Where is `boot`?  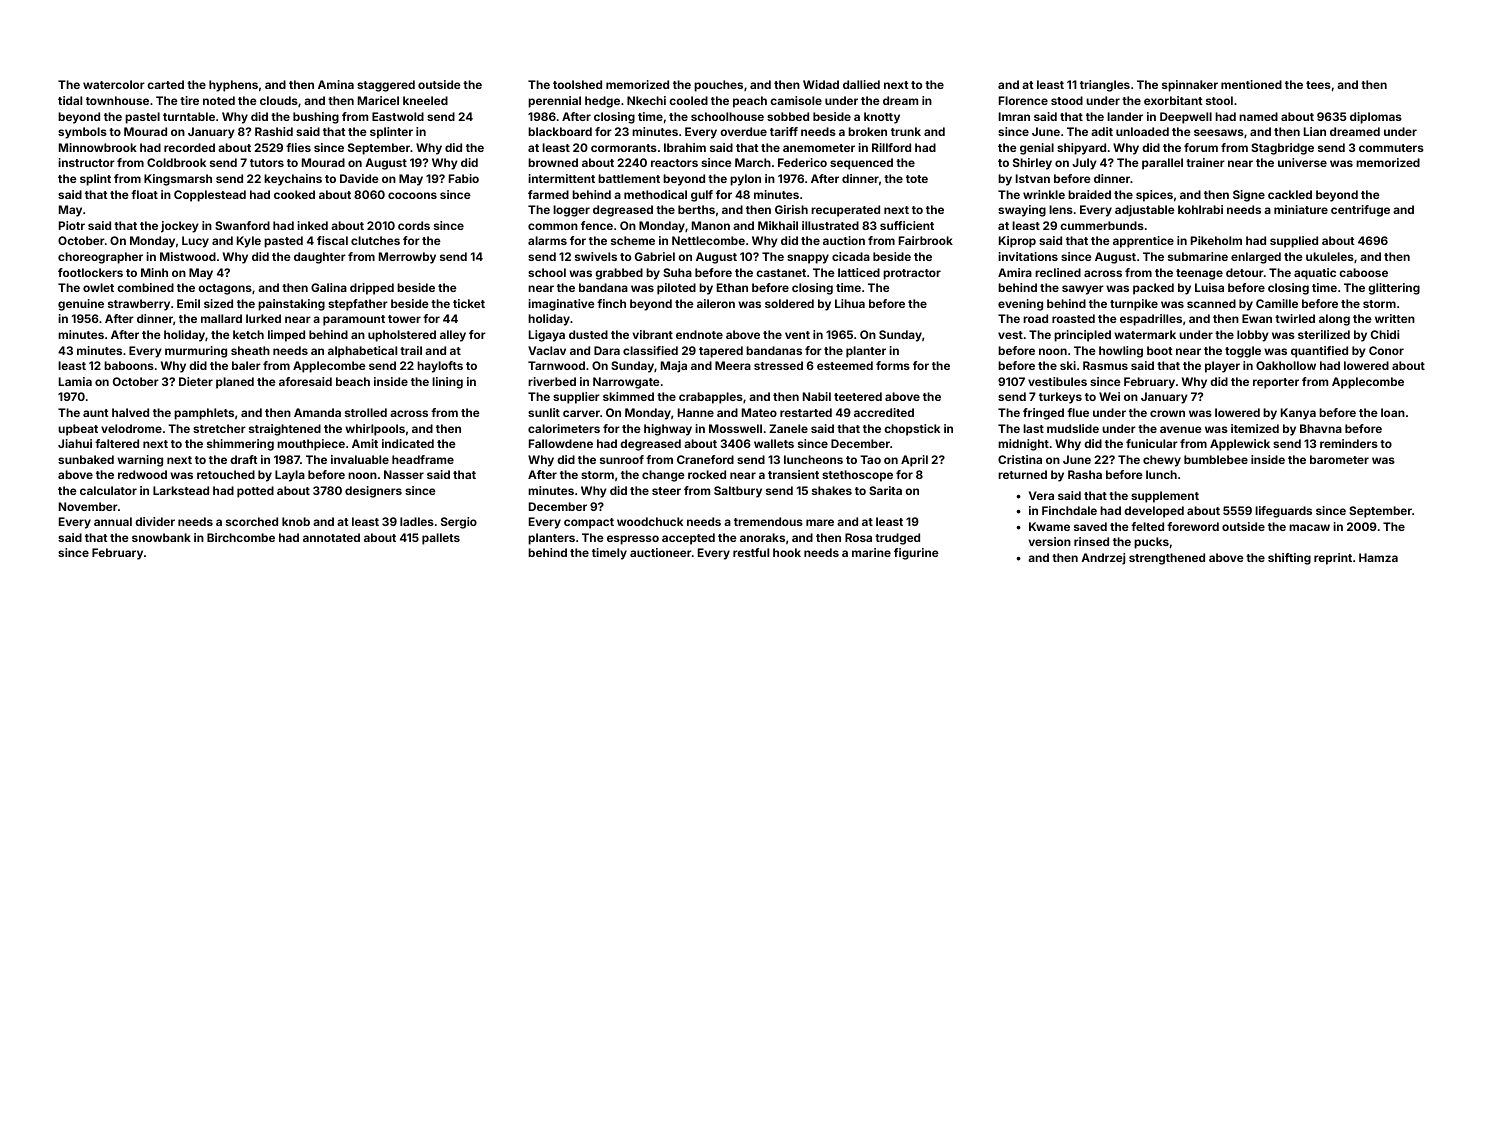 boot is located at coordinates (1160, 350).
